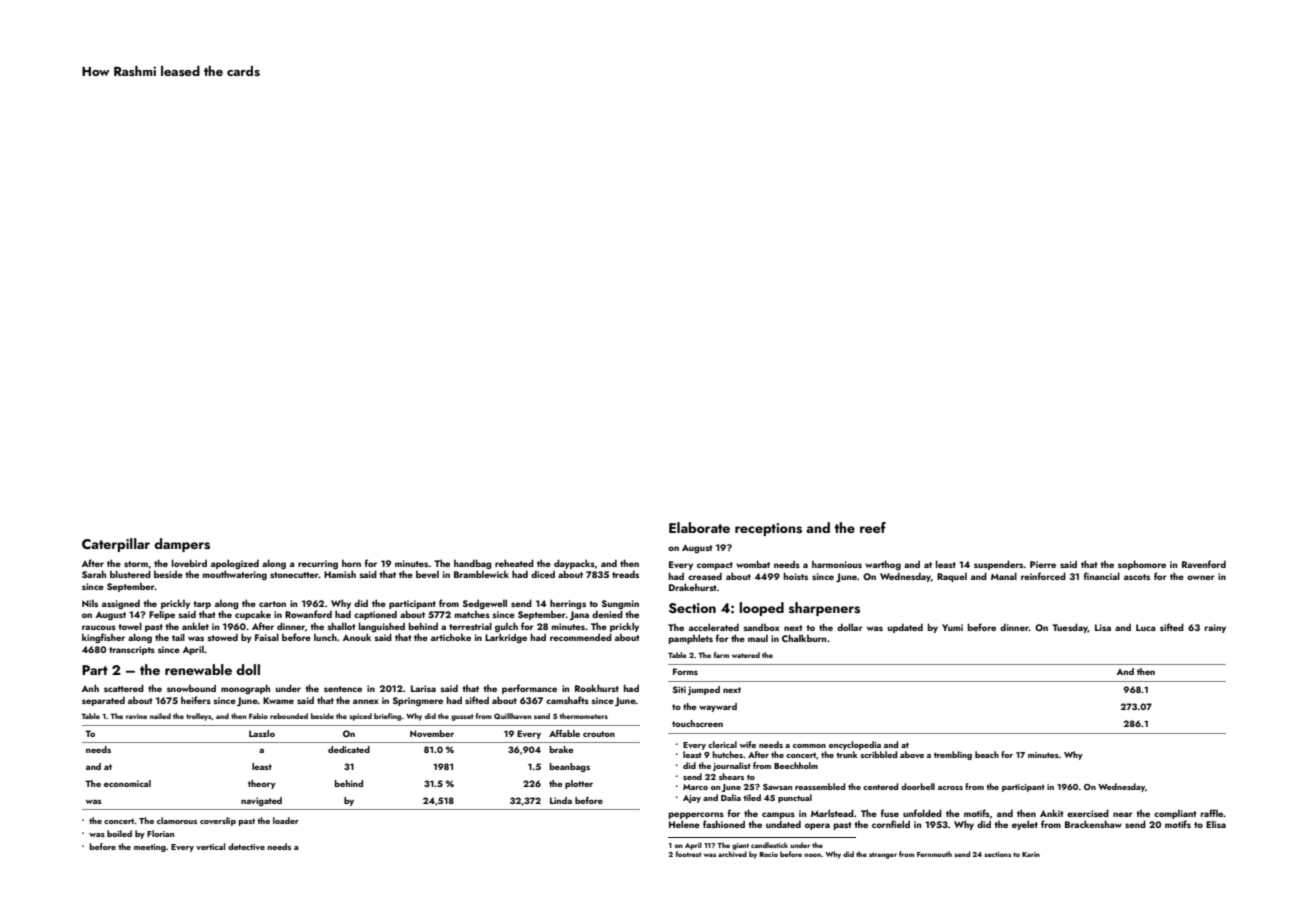  Describe the element at coordinates (267, 637) in the screenshot. I see `Faisal` at that location.
